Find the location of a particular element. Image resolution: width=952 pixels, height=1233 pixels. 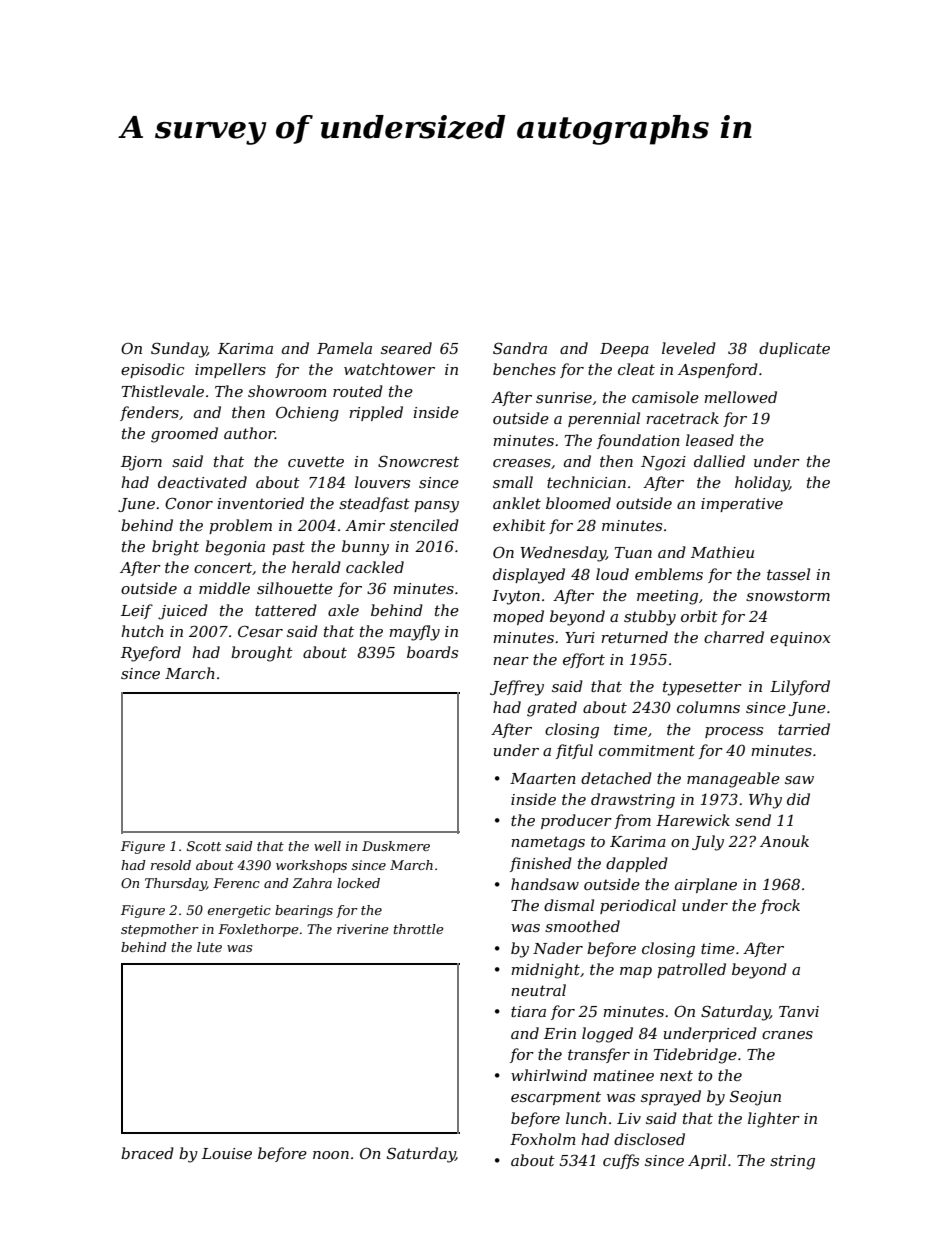

orbit is located at coordinates (699, 616).
